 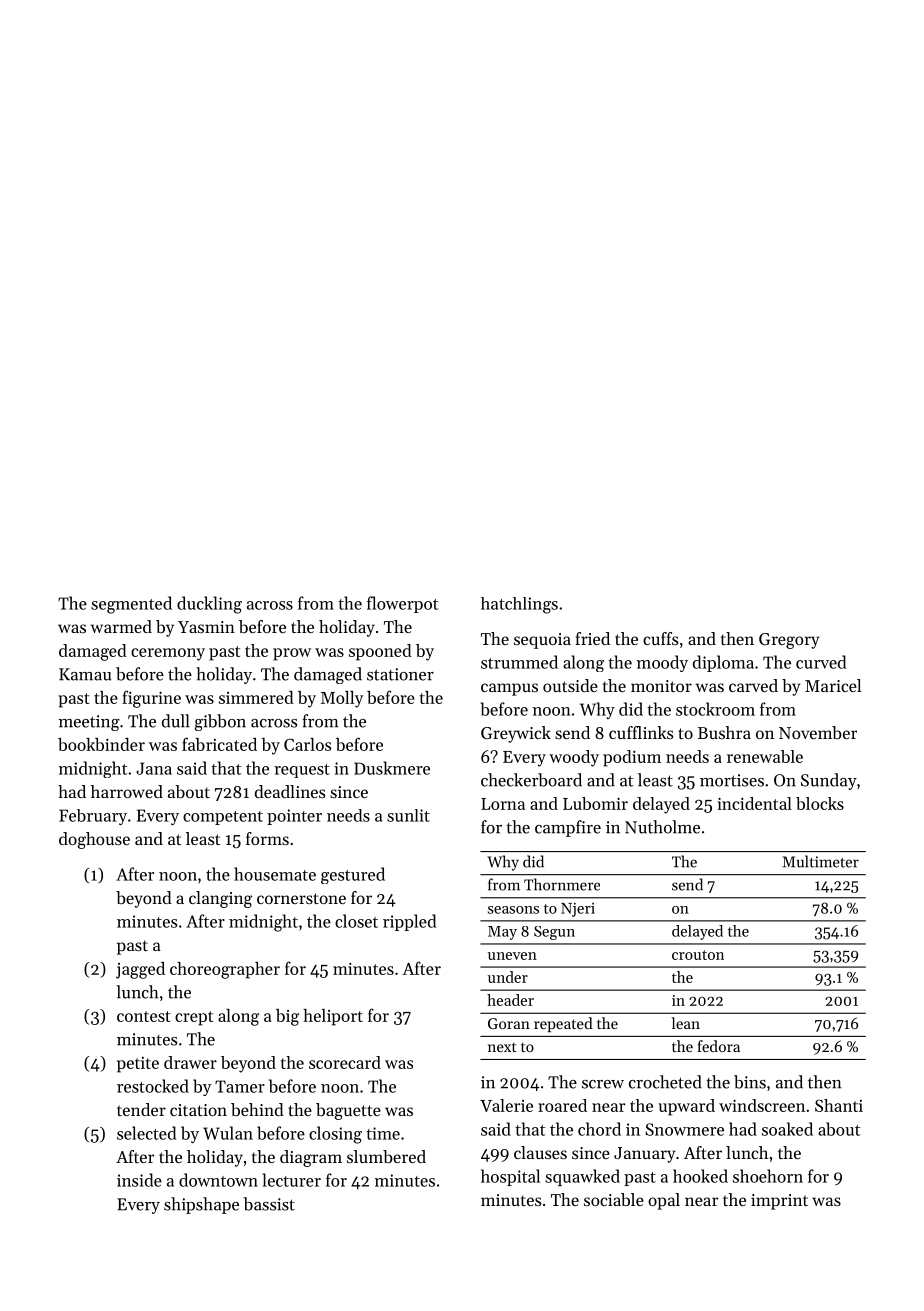 What do you see at coordinates (101, 744) in the image?
I see `bookbinder` at bounding box center [101, 744].
